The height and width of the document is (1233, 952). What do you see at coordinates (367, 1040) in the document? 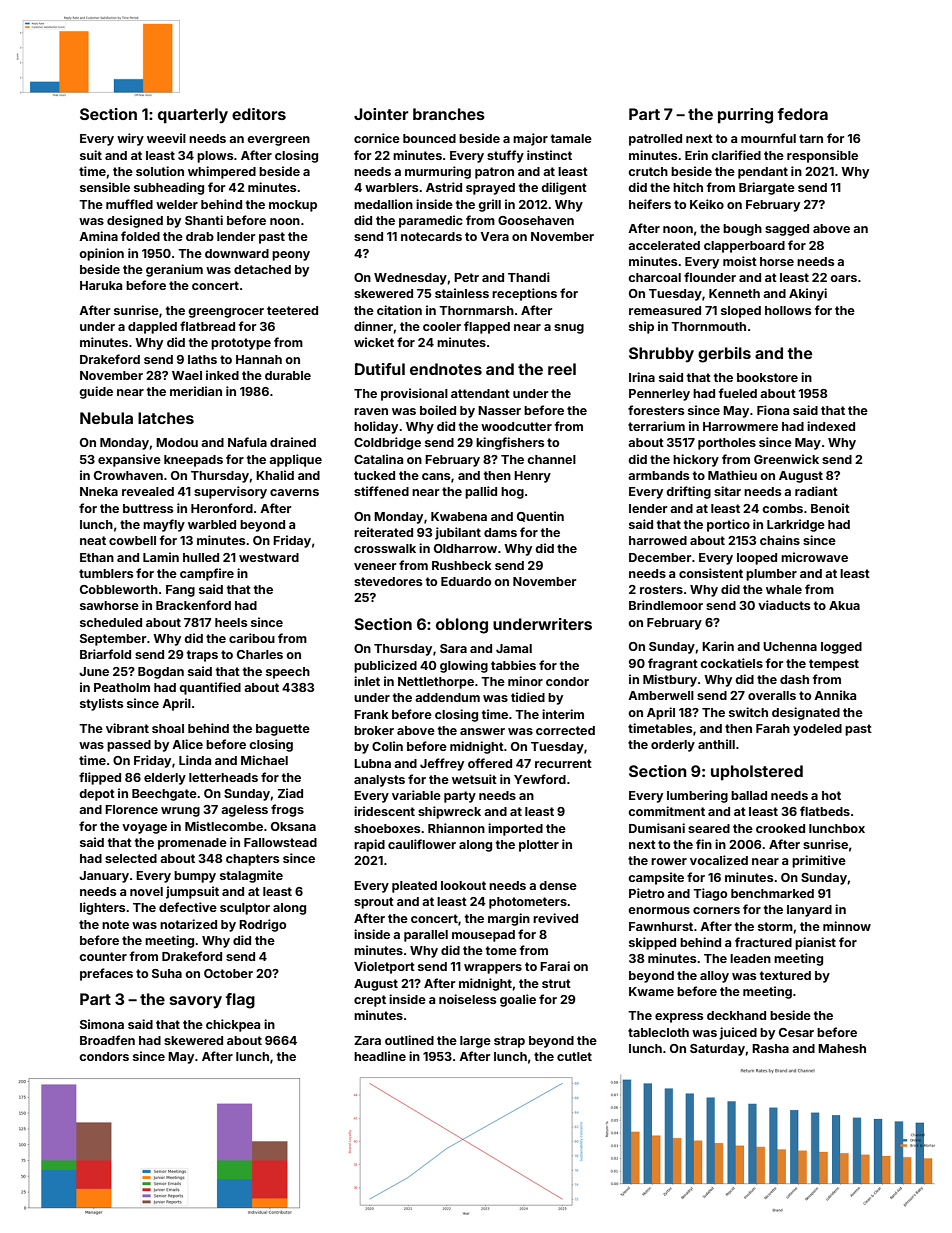
I see `Zara` at bounding box center [367, 1040].
